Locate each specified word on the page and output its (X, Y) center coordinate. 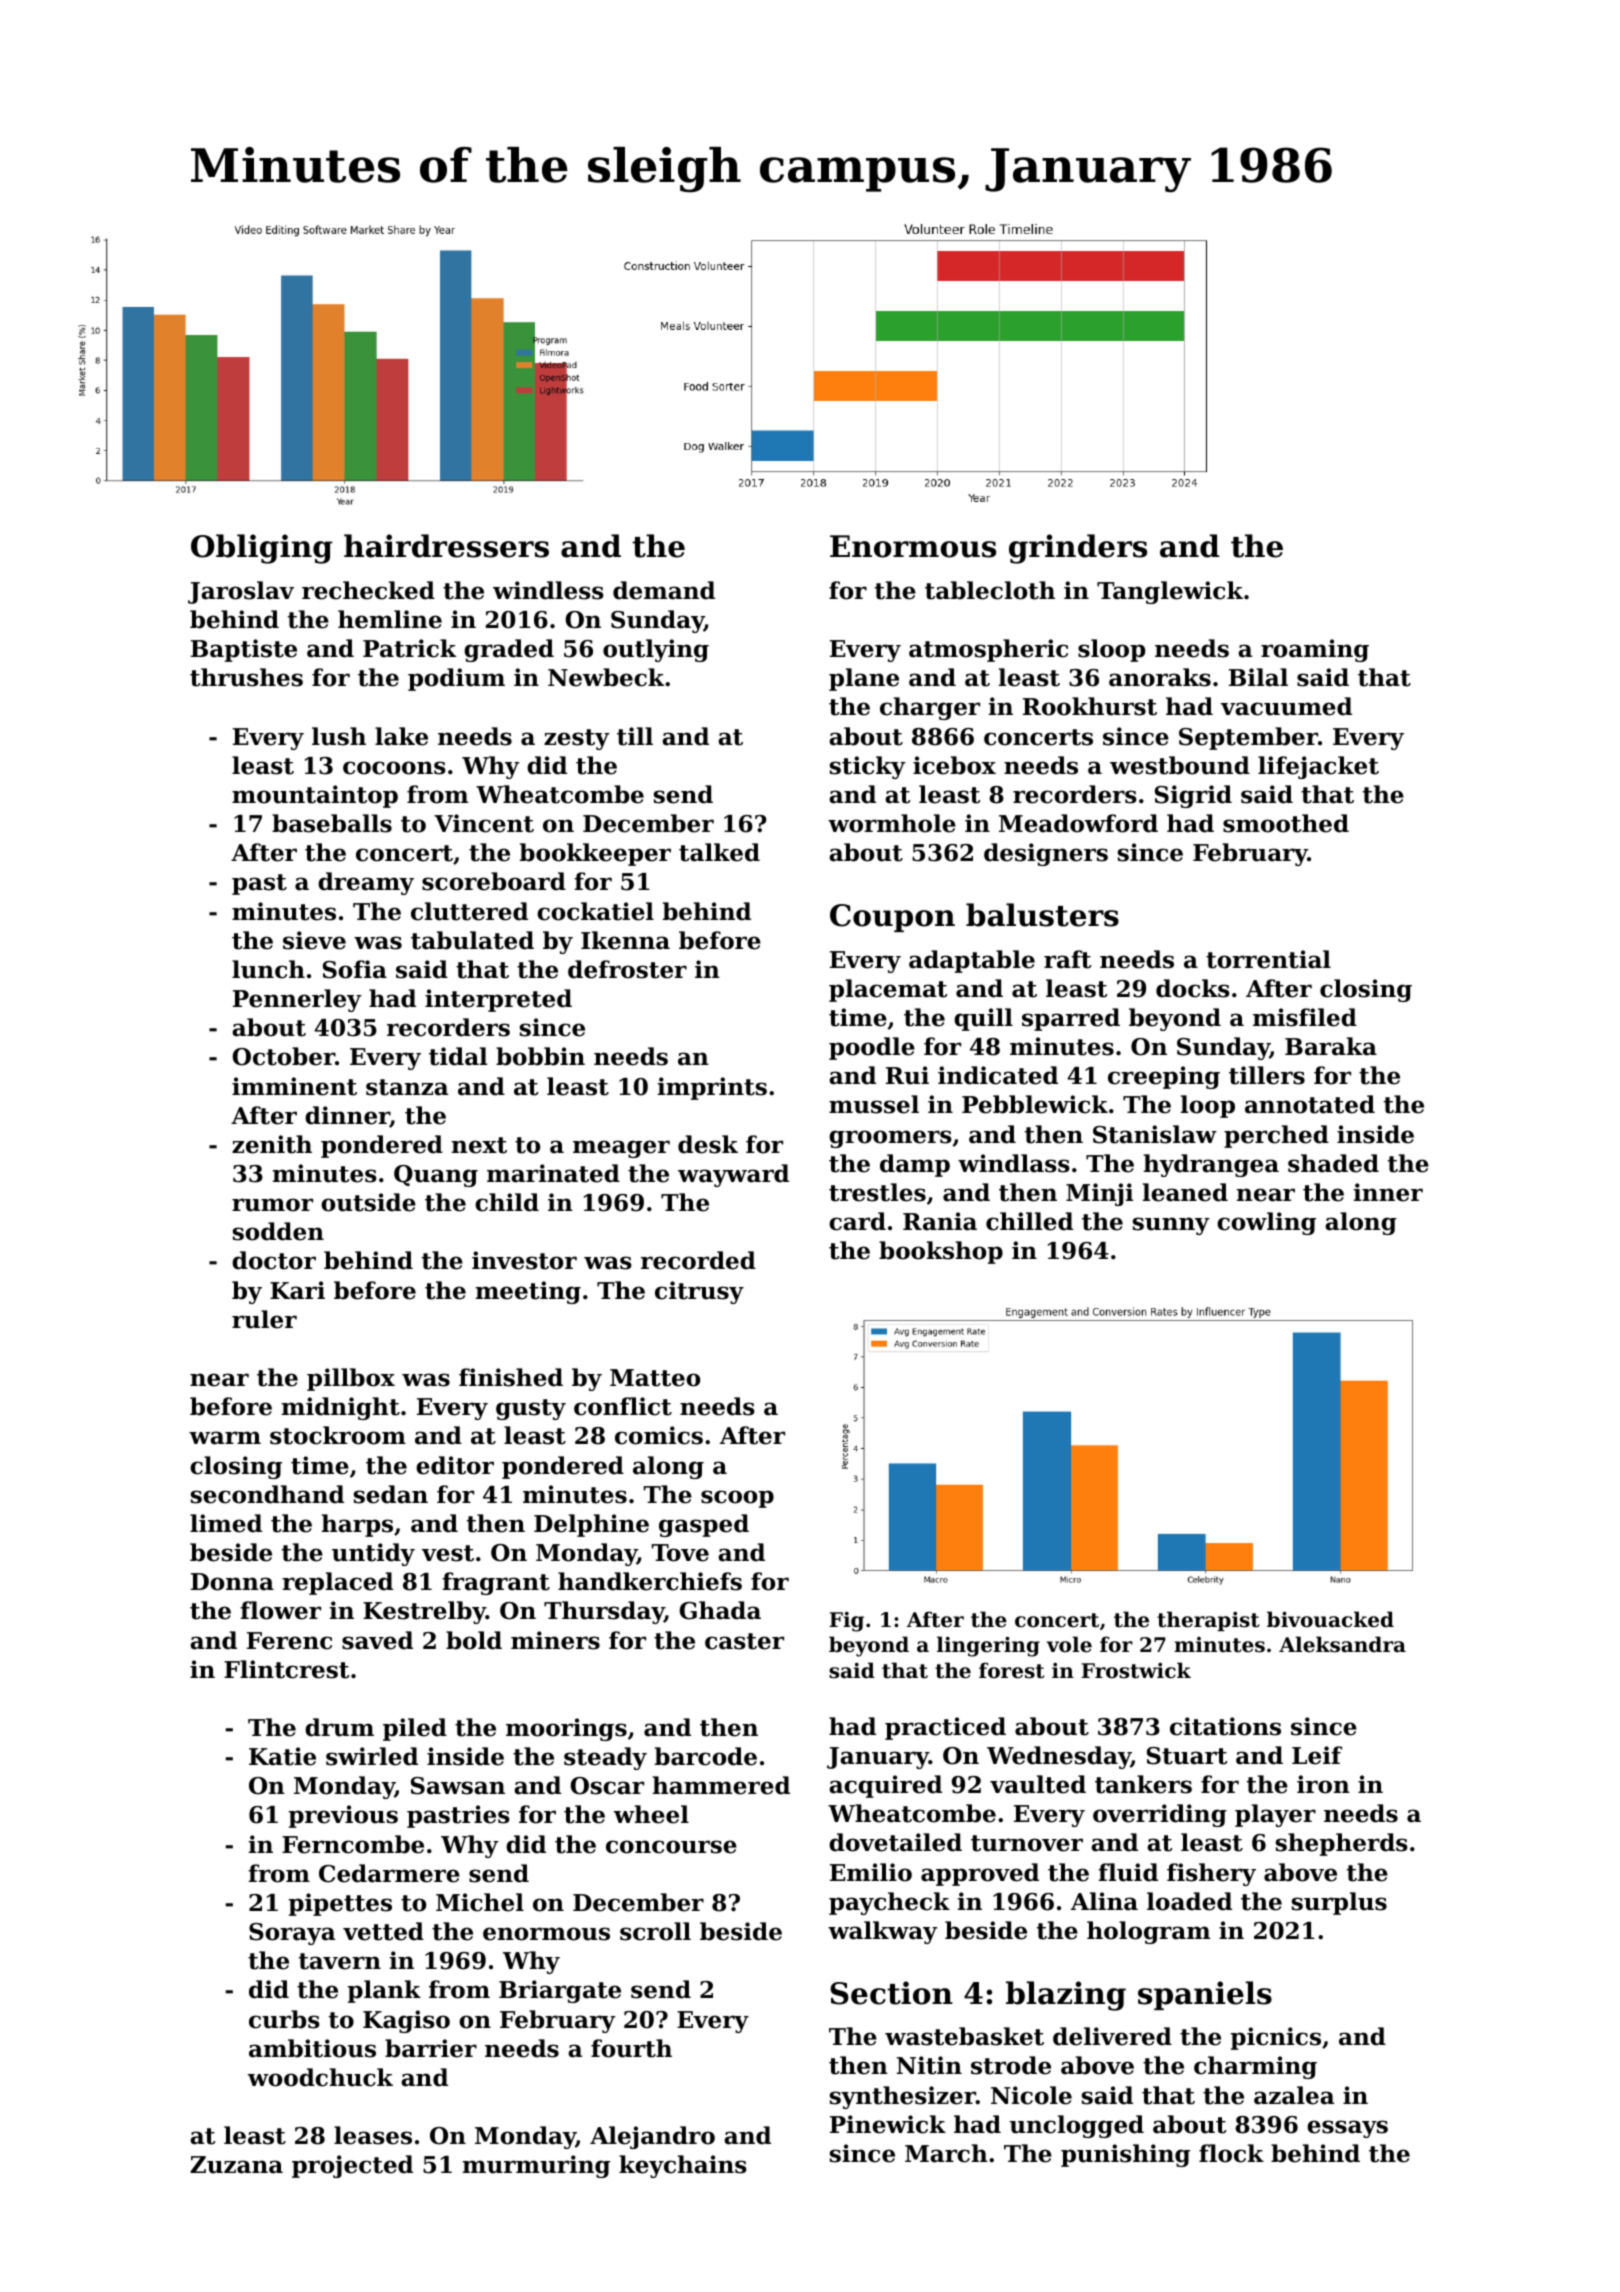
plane (864, 679)
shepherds (1342, 1844)
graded (509, 650)
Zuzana (236, 2165)
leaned (1185, 1192)
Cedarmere (389, 1873)
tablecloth (990, 590)
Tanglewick (1170, 592)
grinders (1078, 549)
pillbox (351, 1379)
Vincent (484, 823)
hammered (721, 1785)
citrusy (699, 1292)
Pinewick (888, 2124)
